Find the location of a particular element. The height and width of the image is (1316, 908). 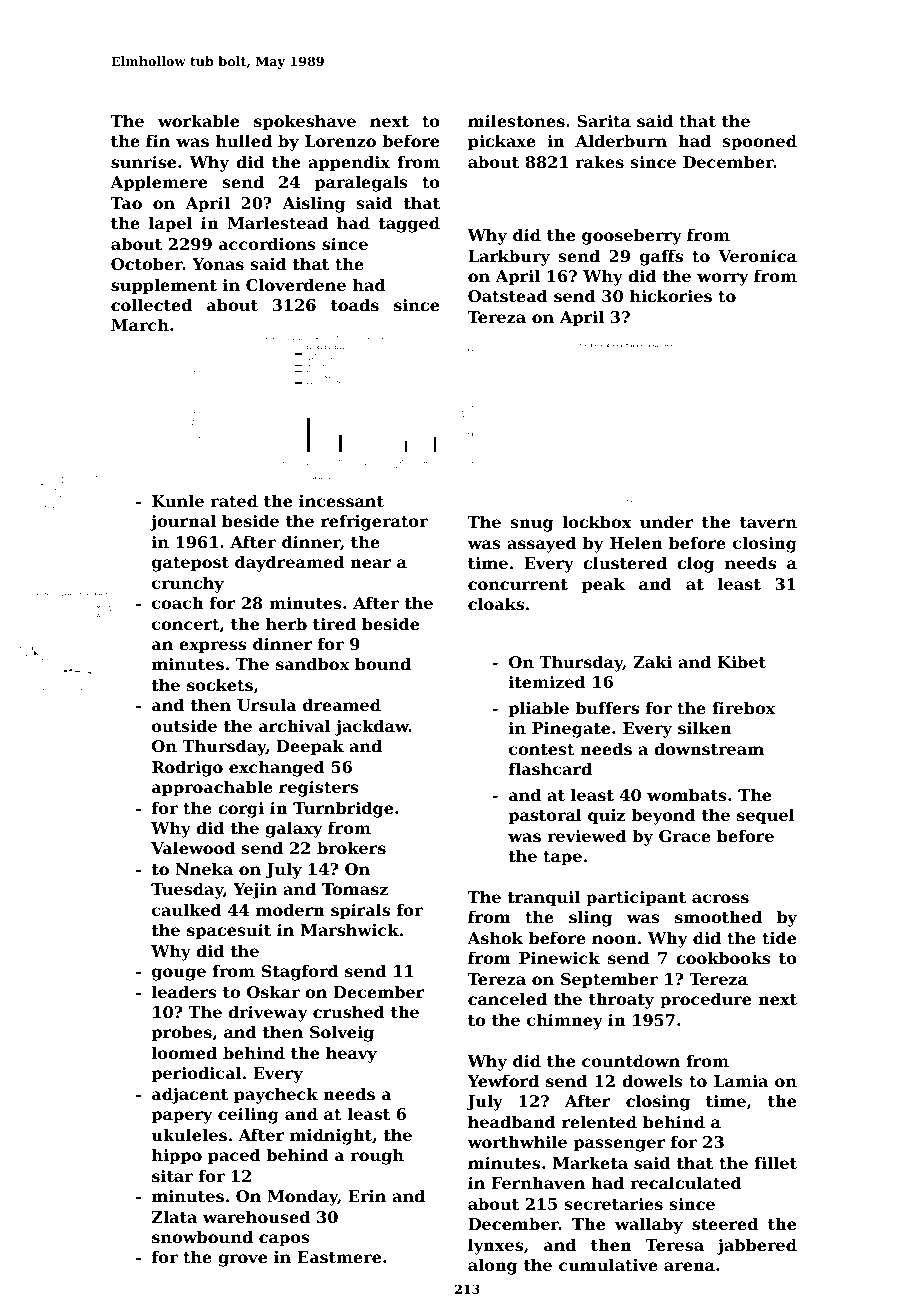

probes is located at coordinates (182, 1034).
